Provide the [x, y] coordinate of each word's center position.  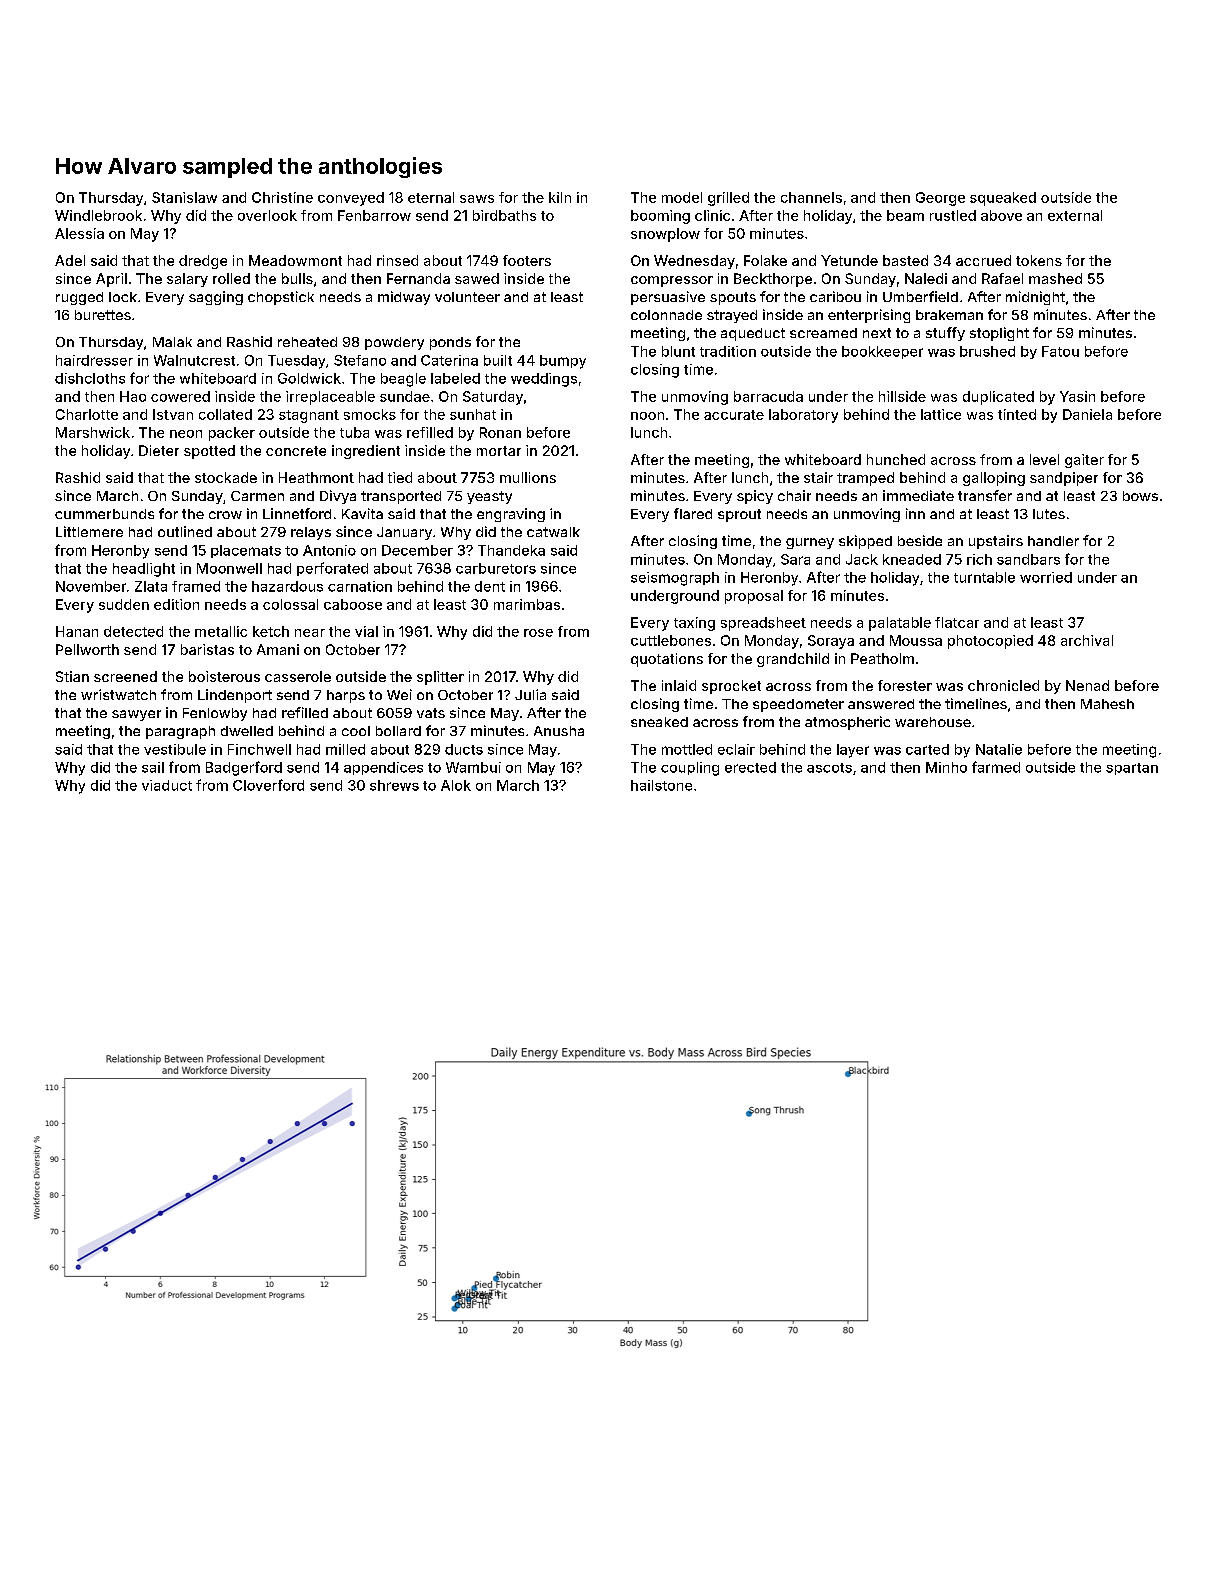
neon [186, 434]
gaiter [1084, 461]
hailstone [661, 785]
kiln [560, 197]
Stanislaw [184, 197]
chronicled [1003, 685]
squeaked [1003, 199]
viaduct [167, 785]
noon [647, 416]
